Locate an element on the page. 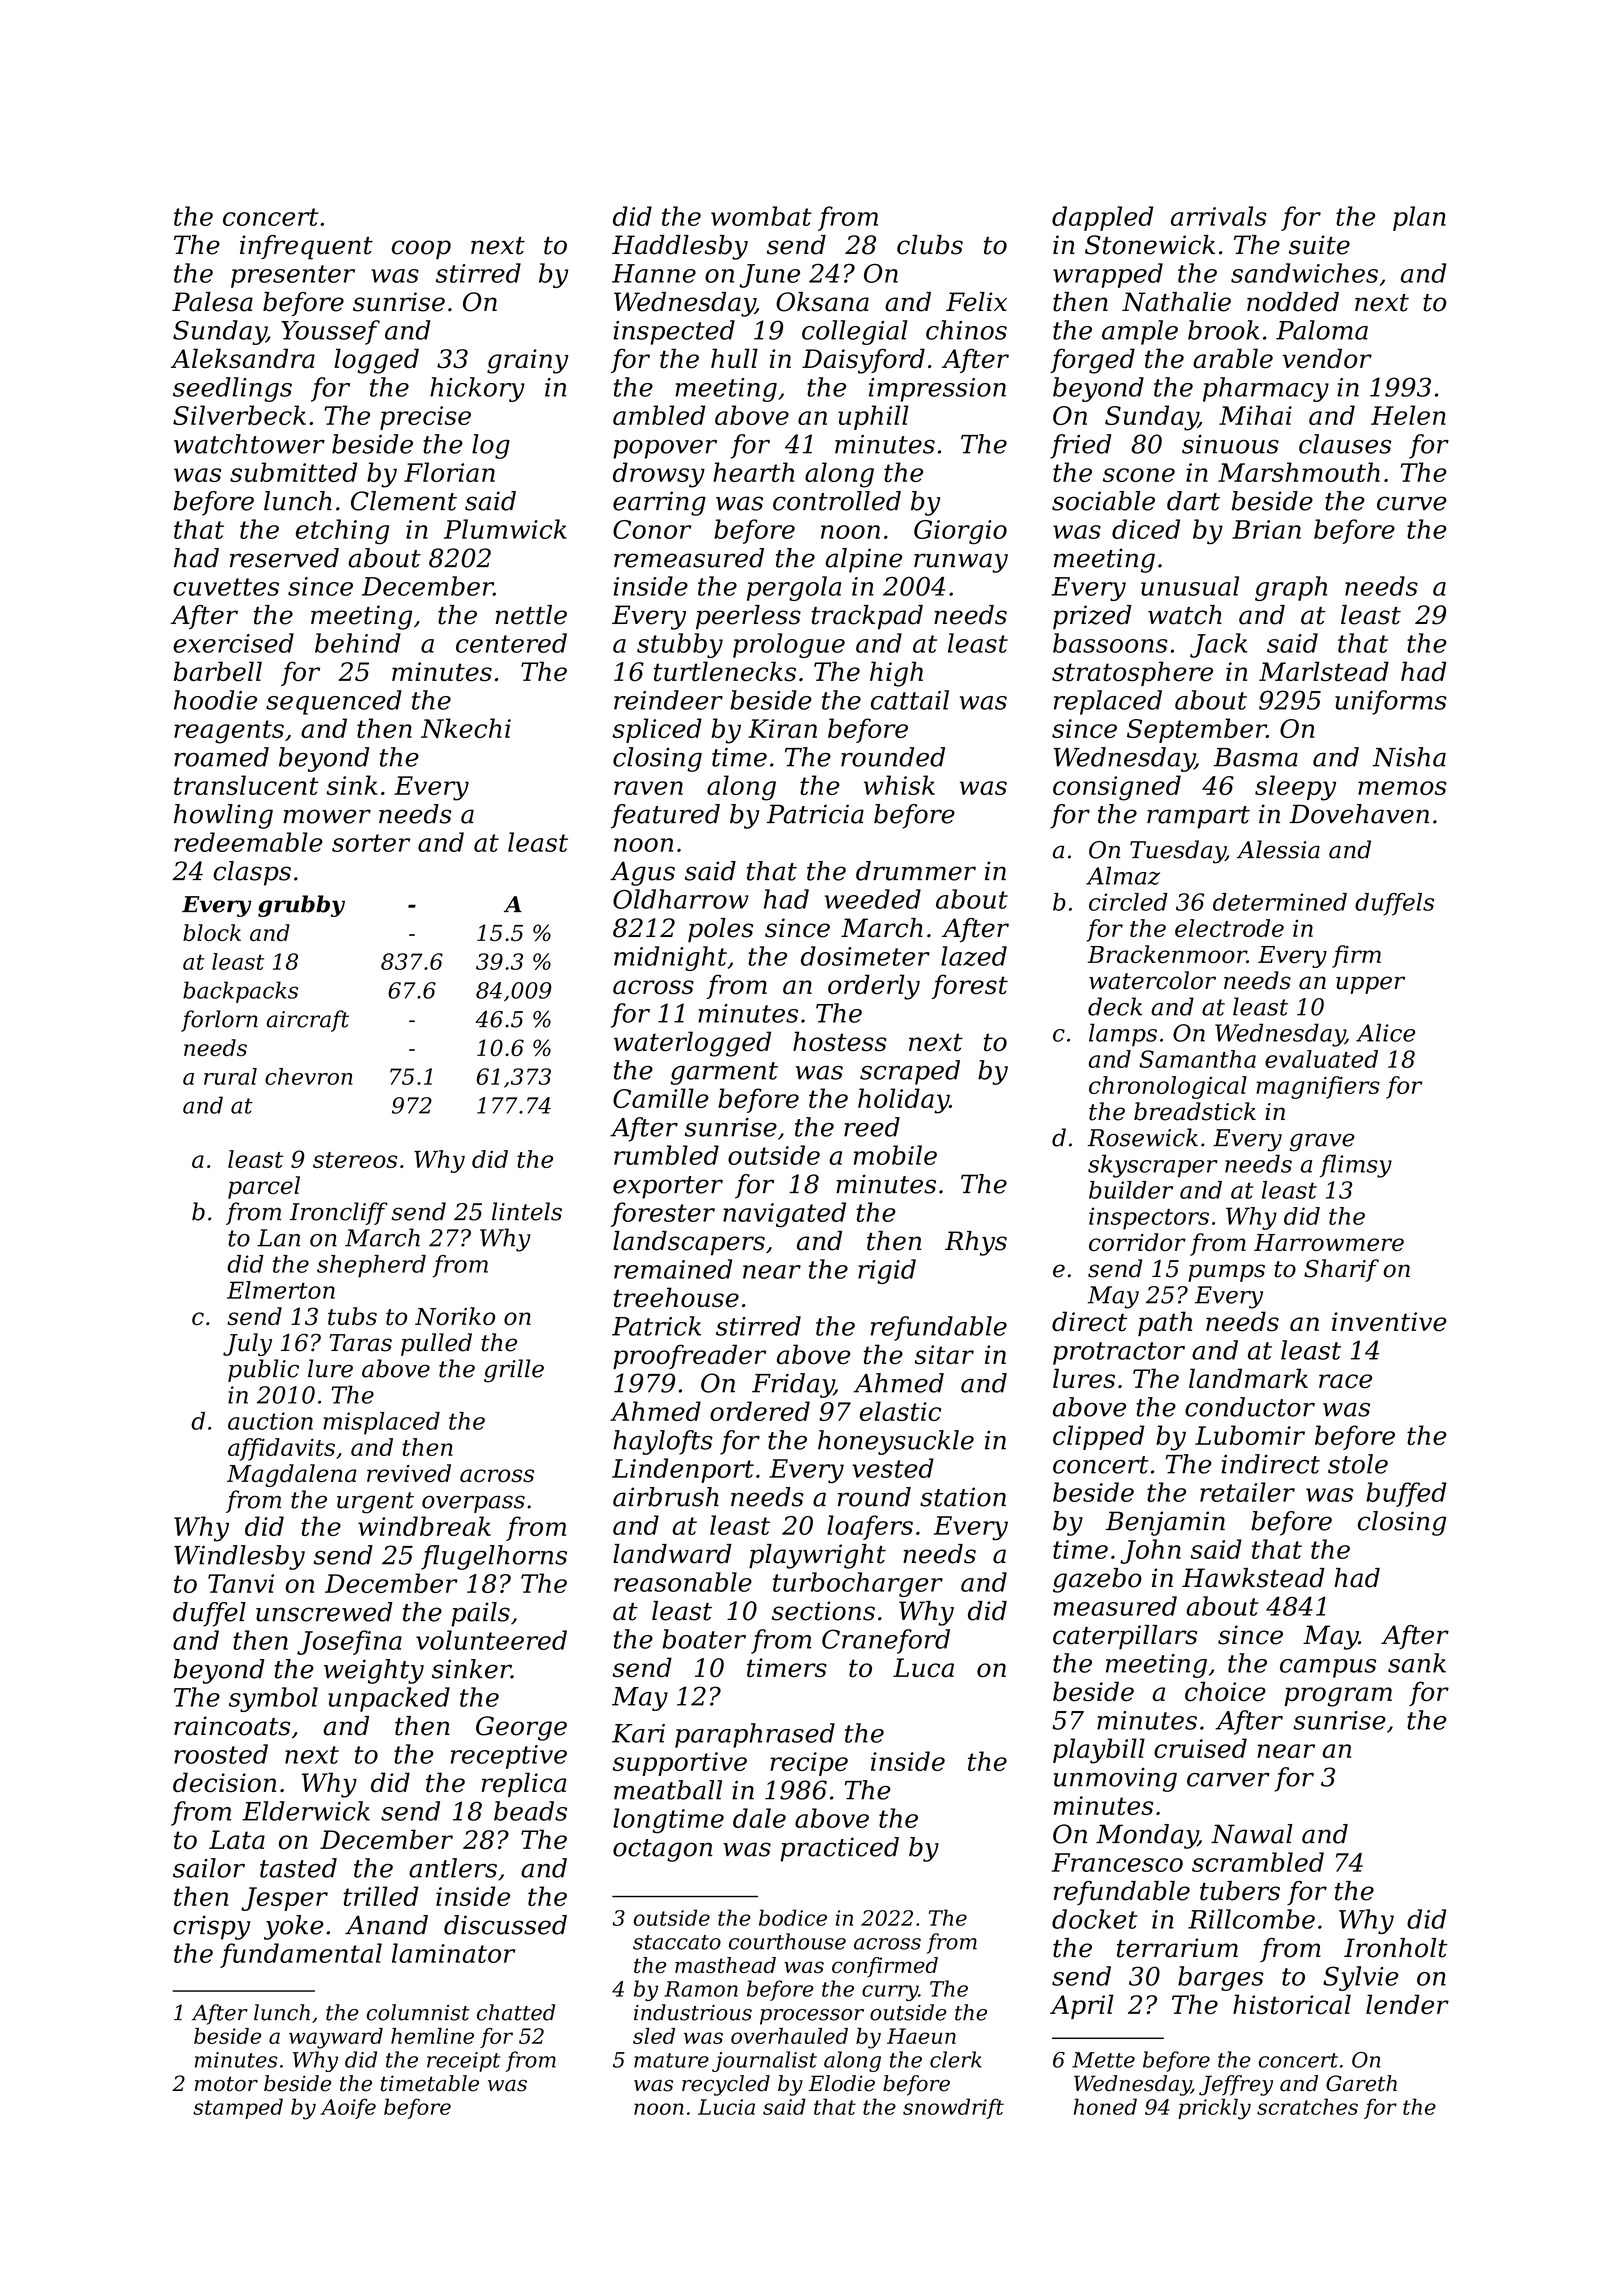  flimsy is located at coordinates (1356, 1166).
